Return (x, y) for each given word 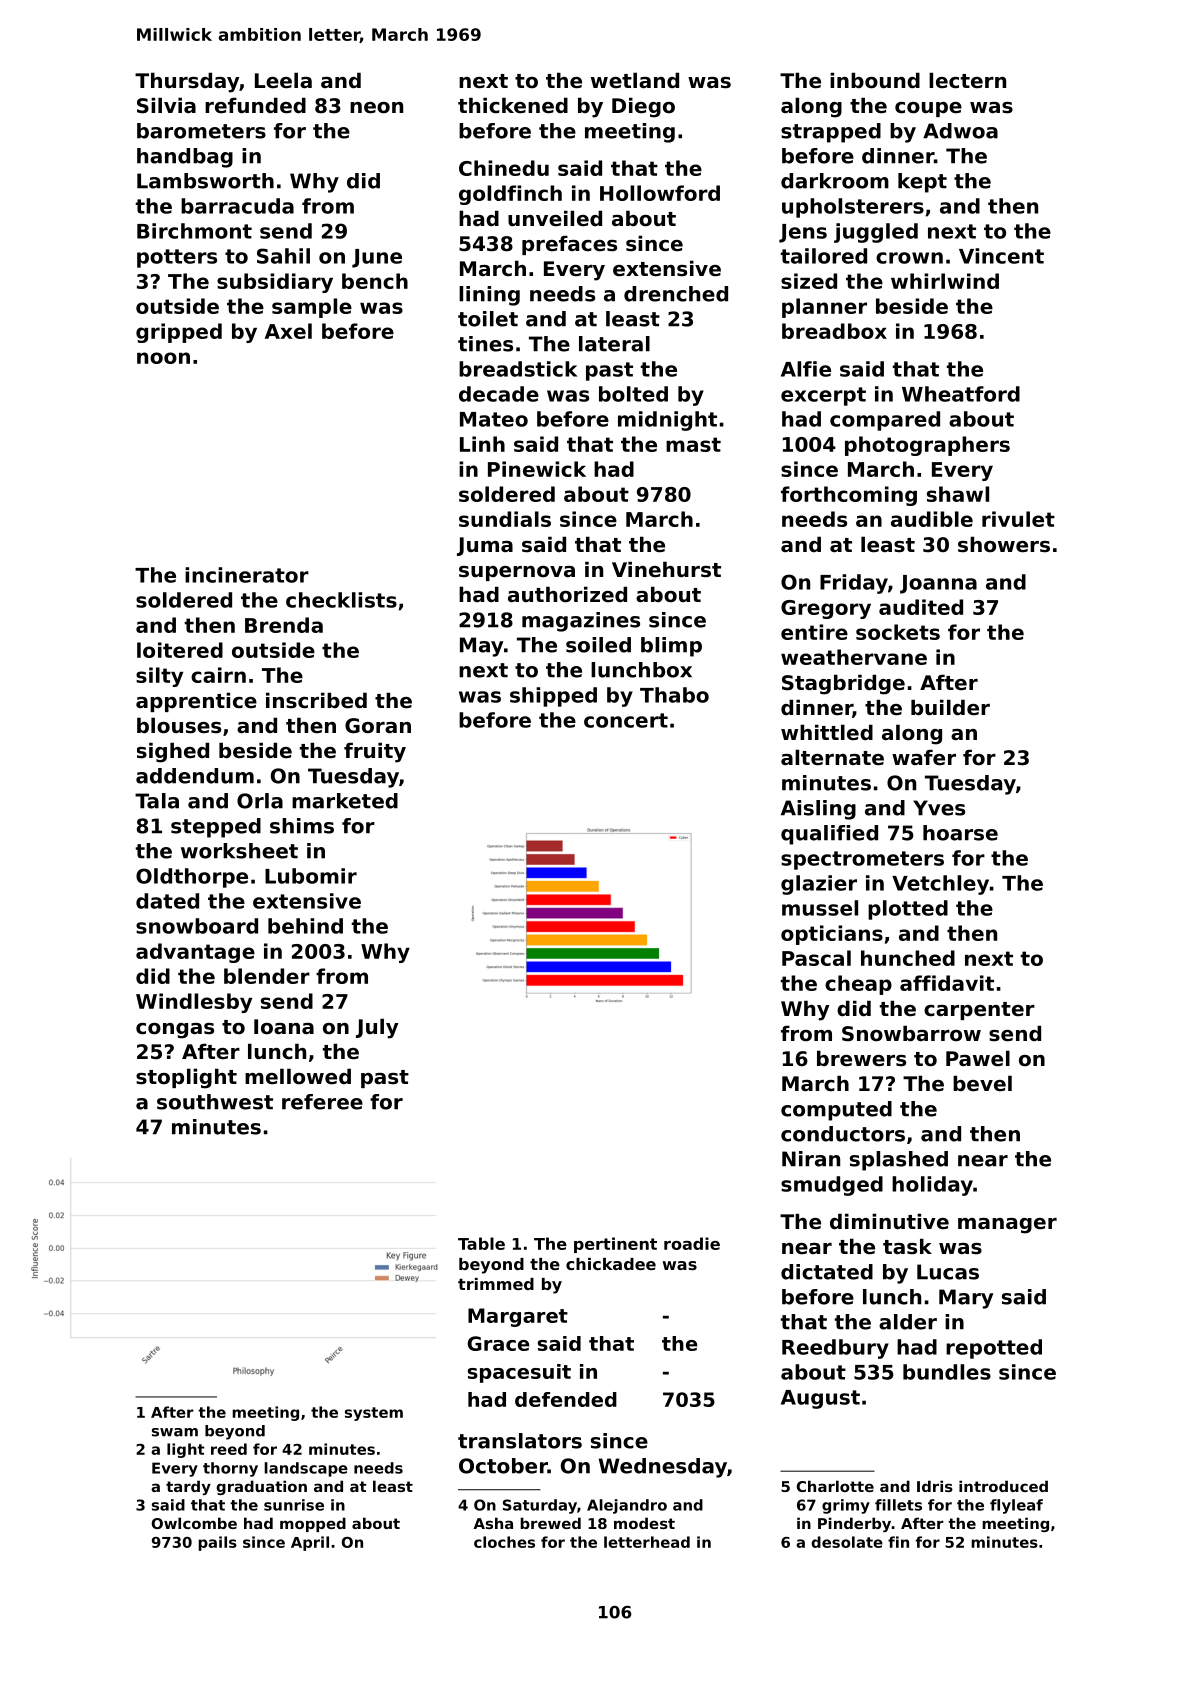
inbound (875, 80)
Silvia (166, 105)
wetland (635, 80)
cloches (504, 1542)
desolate (847, 1542)
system (374, 1414)
